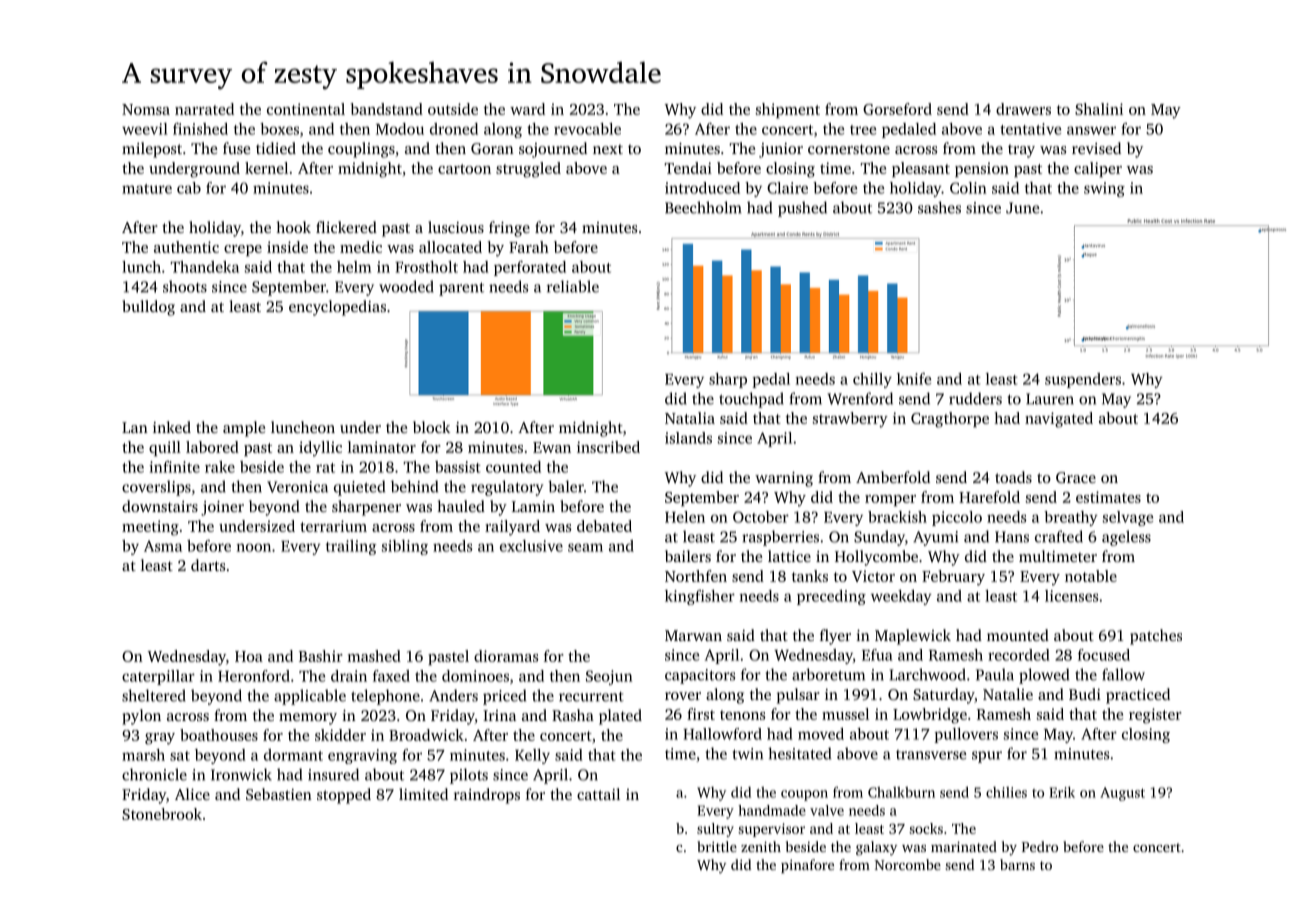 The height and width of the image is (924, 1308). I want to click on Erik, so click(1062, 792).
